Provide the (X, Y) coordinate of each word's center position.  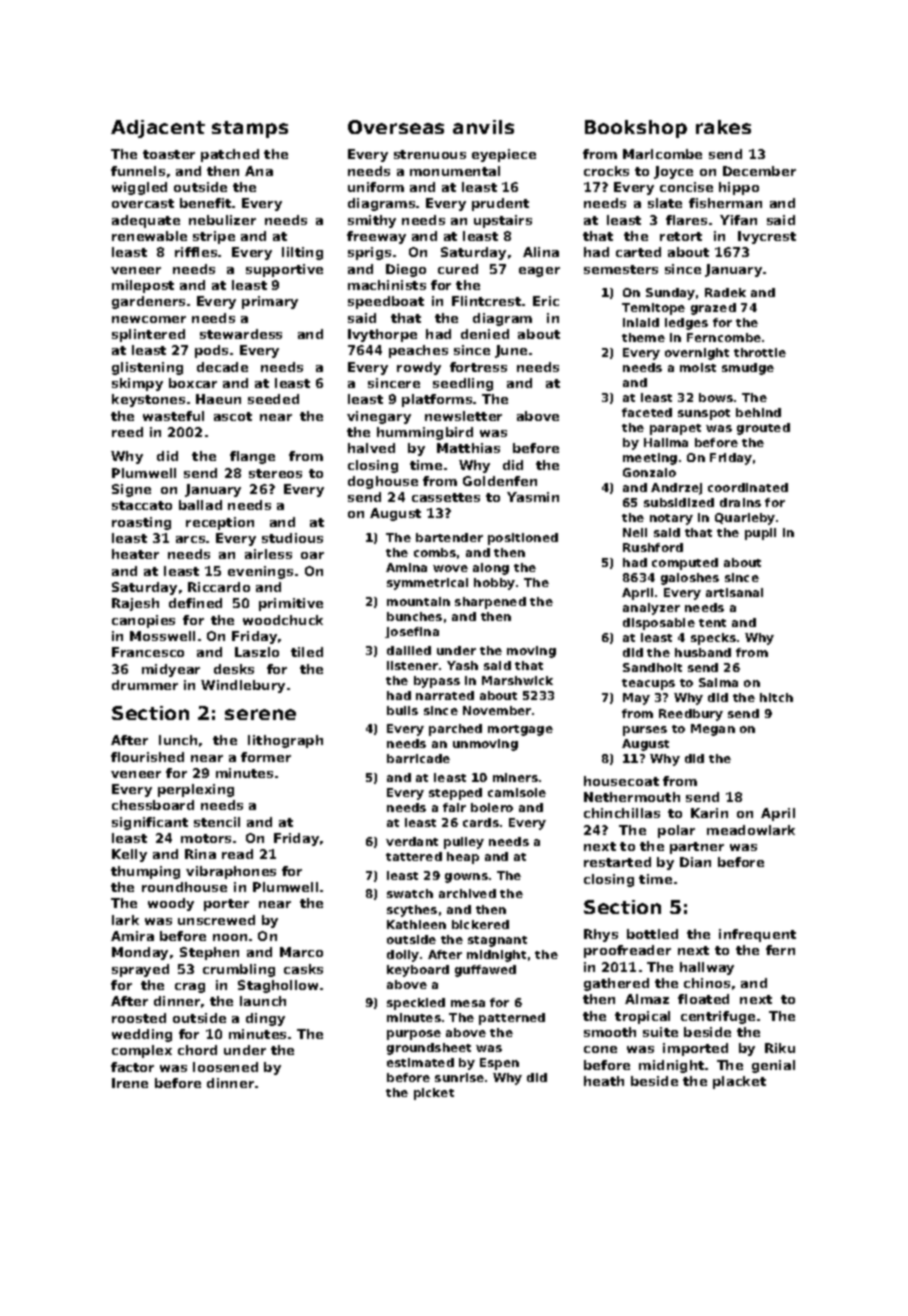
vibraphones (231, 872)
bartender (449, 537)
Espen (499, 1064)
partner (697, 848)
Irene (130, 1083)
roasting (141, 523)
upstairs (503, 221)
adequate (146, 221)
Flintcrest (486, 301)
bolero (492, 807)
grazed (713, 309)
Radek (725, 292)
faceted (647, 412)
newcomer (149, 319)
